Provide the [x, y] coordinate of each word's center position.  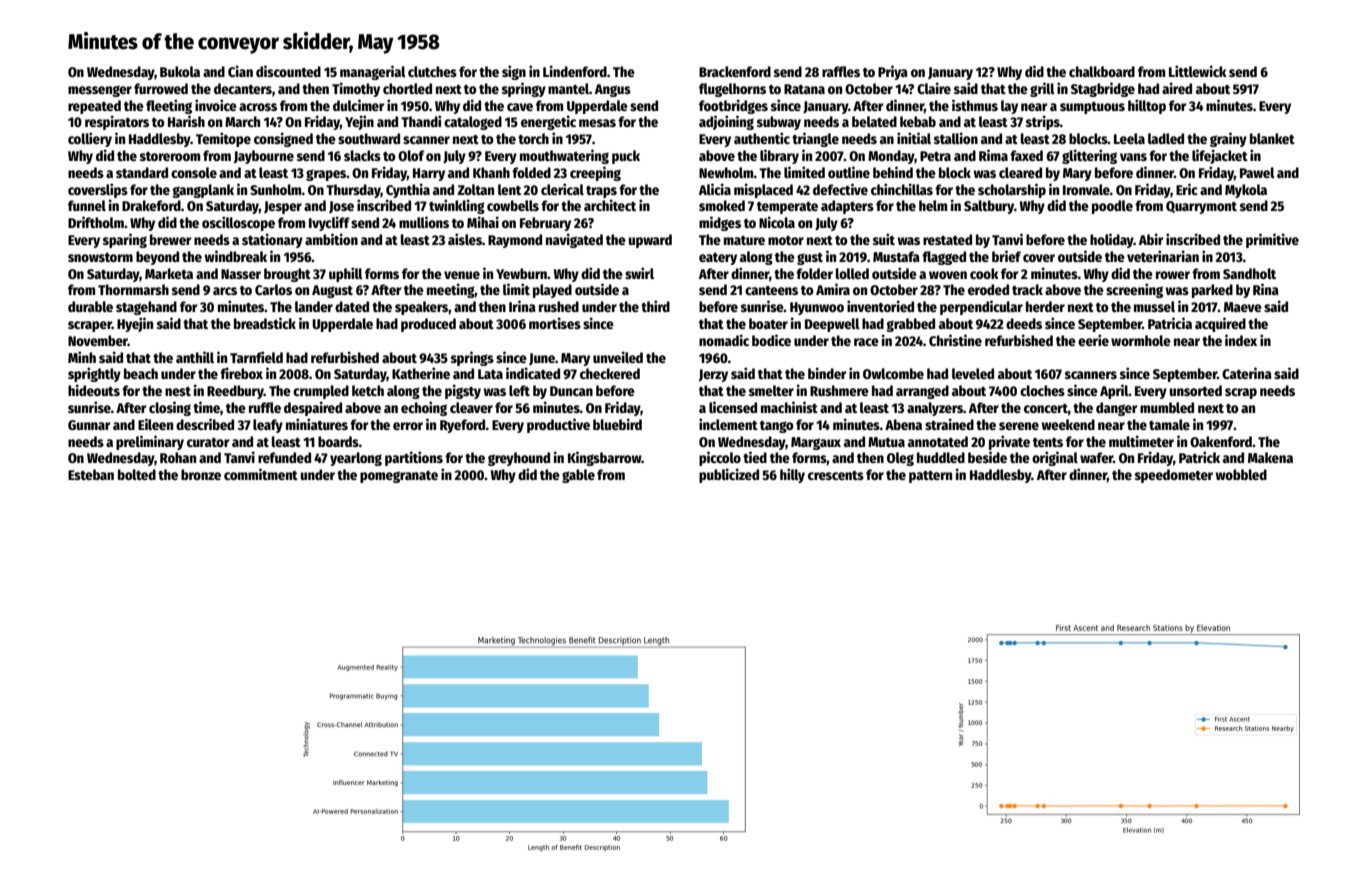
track [1027, 289]
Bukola [180, 71]
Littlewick [1198, 71]
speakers [421, 308]
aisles [465, 239]
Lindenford [575, 71]
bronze [201, 474]
